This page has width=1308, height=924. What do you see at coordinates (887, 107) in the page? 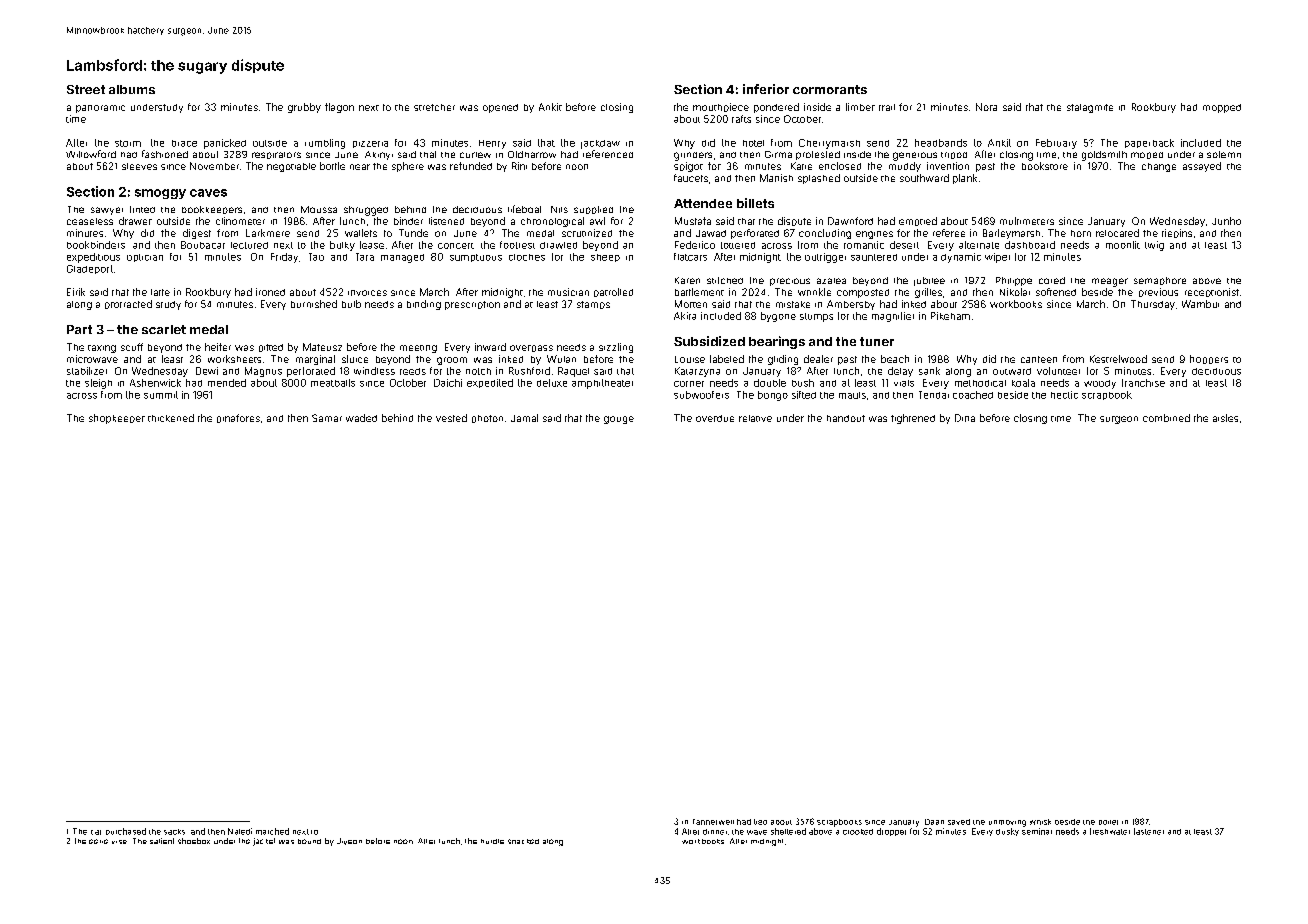
I see `trail` at bounding box center [887, 107].
